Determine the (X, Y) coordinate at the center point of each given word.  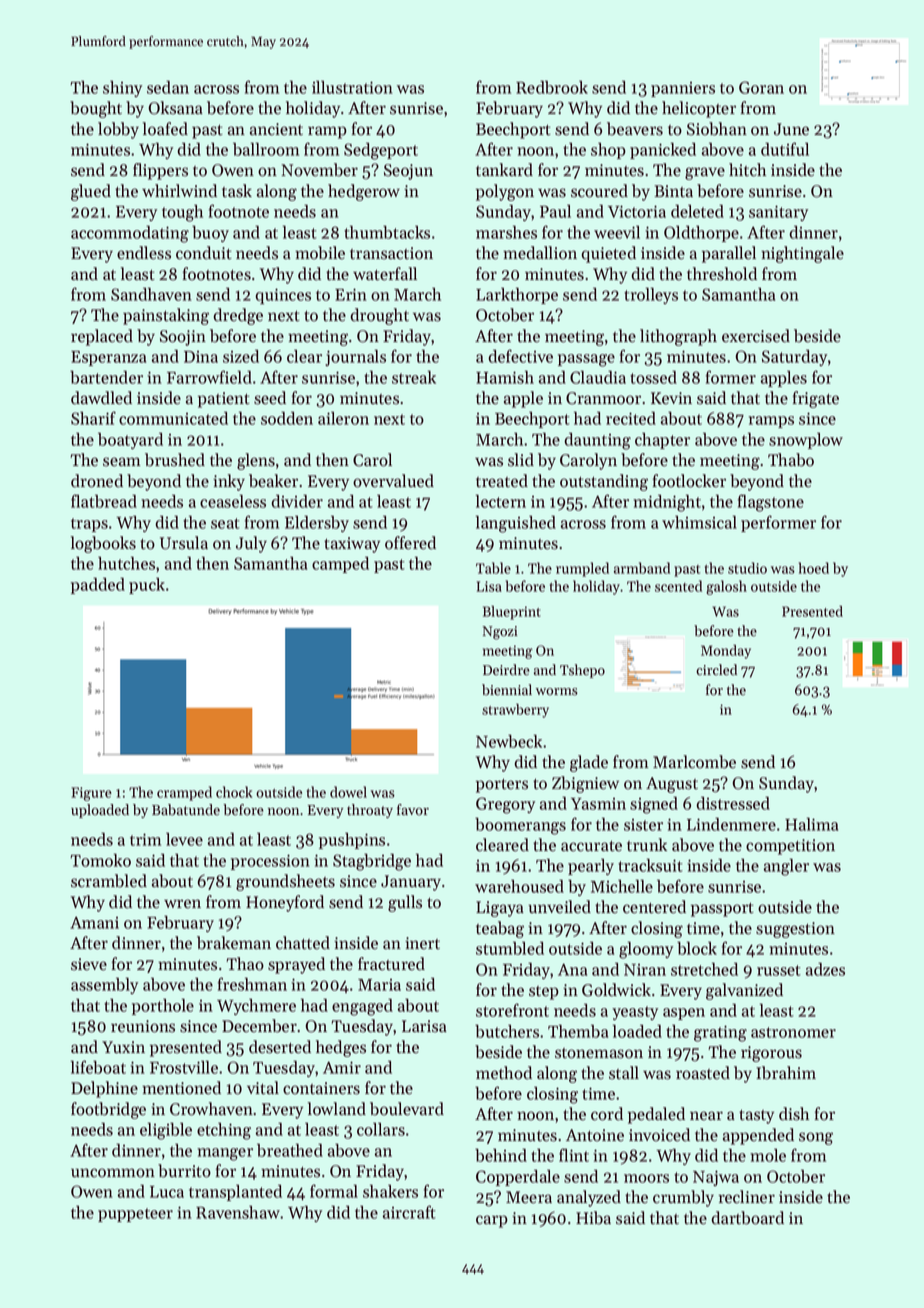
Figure (91, 794)
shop (608, 151)
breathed (290, 1150)
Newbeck (509, 741)
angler (786, 867)
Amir (342, 1067)
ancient (276, 129)
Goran (761, 87)
